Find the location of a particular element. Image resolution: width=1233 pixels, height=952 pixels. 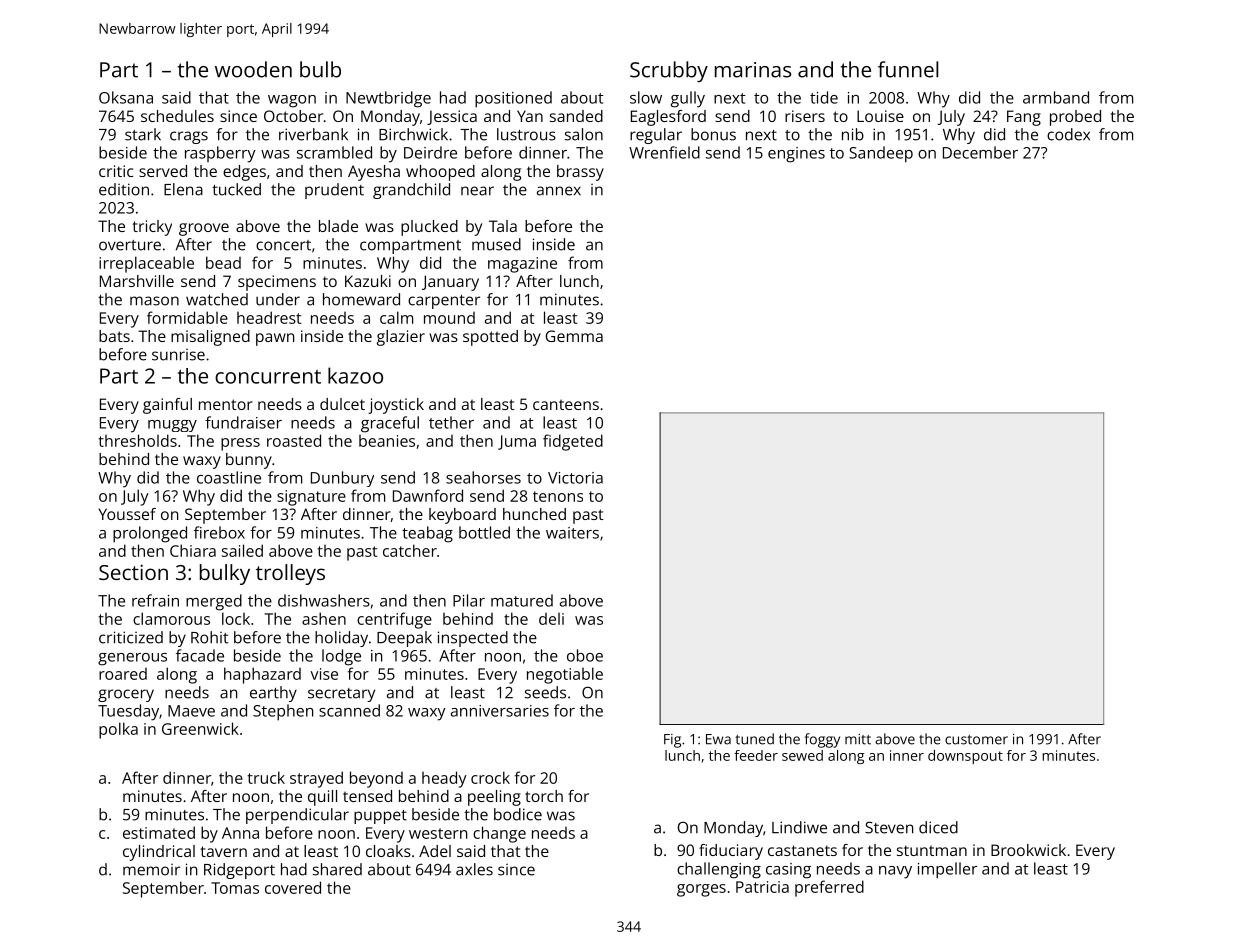

customer is located at coordinates (976, 740).
